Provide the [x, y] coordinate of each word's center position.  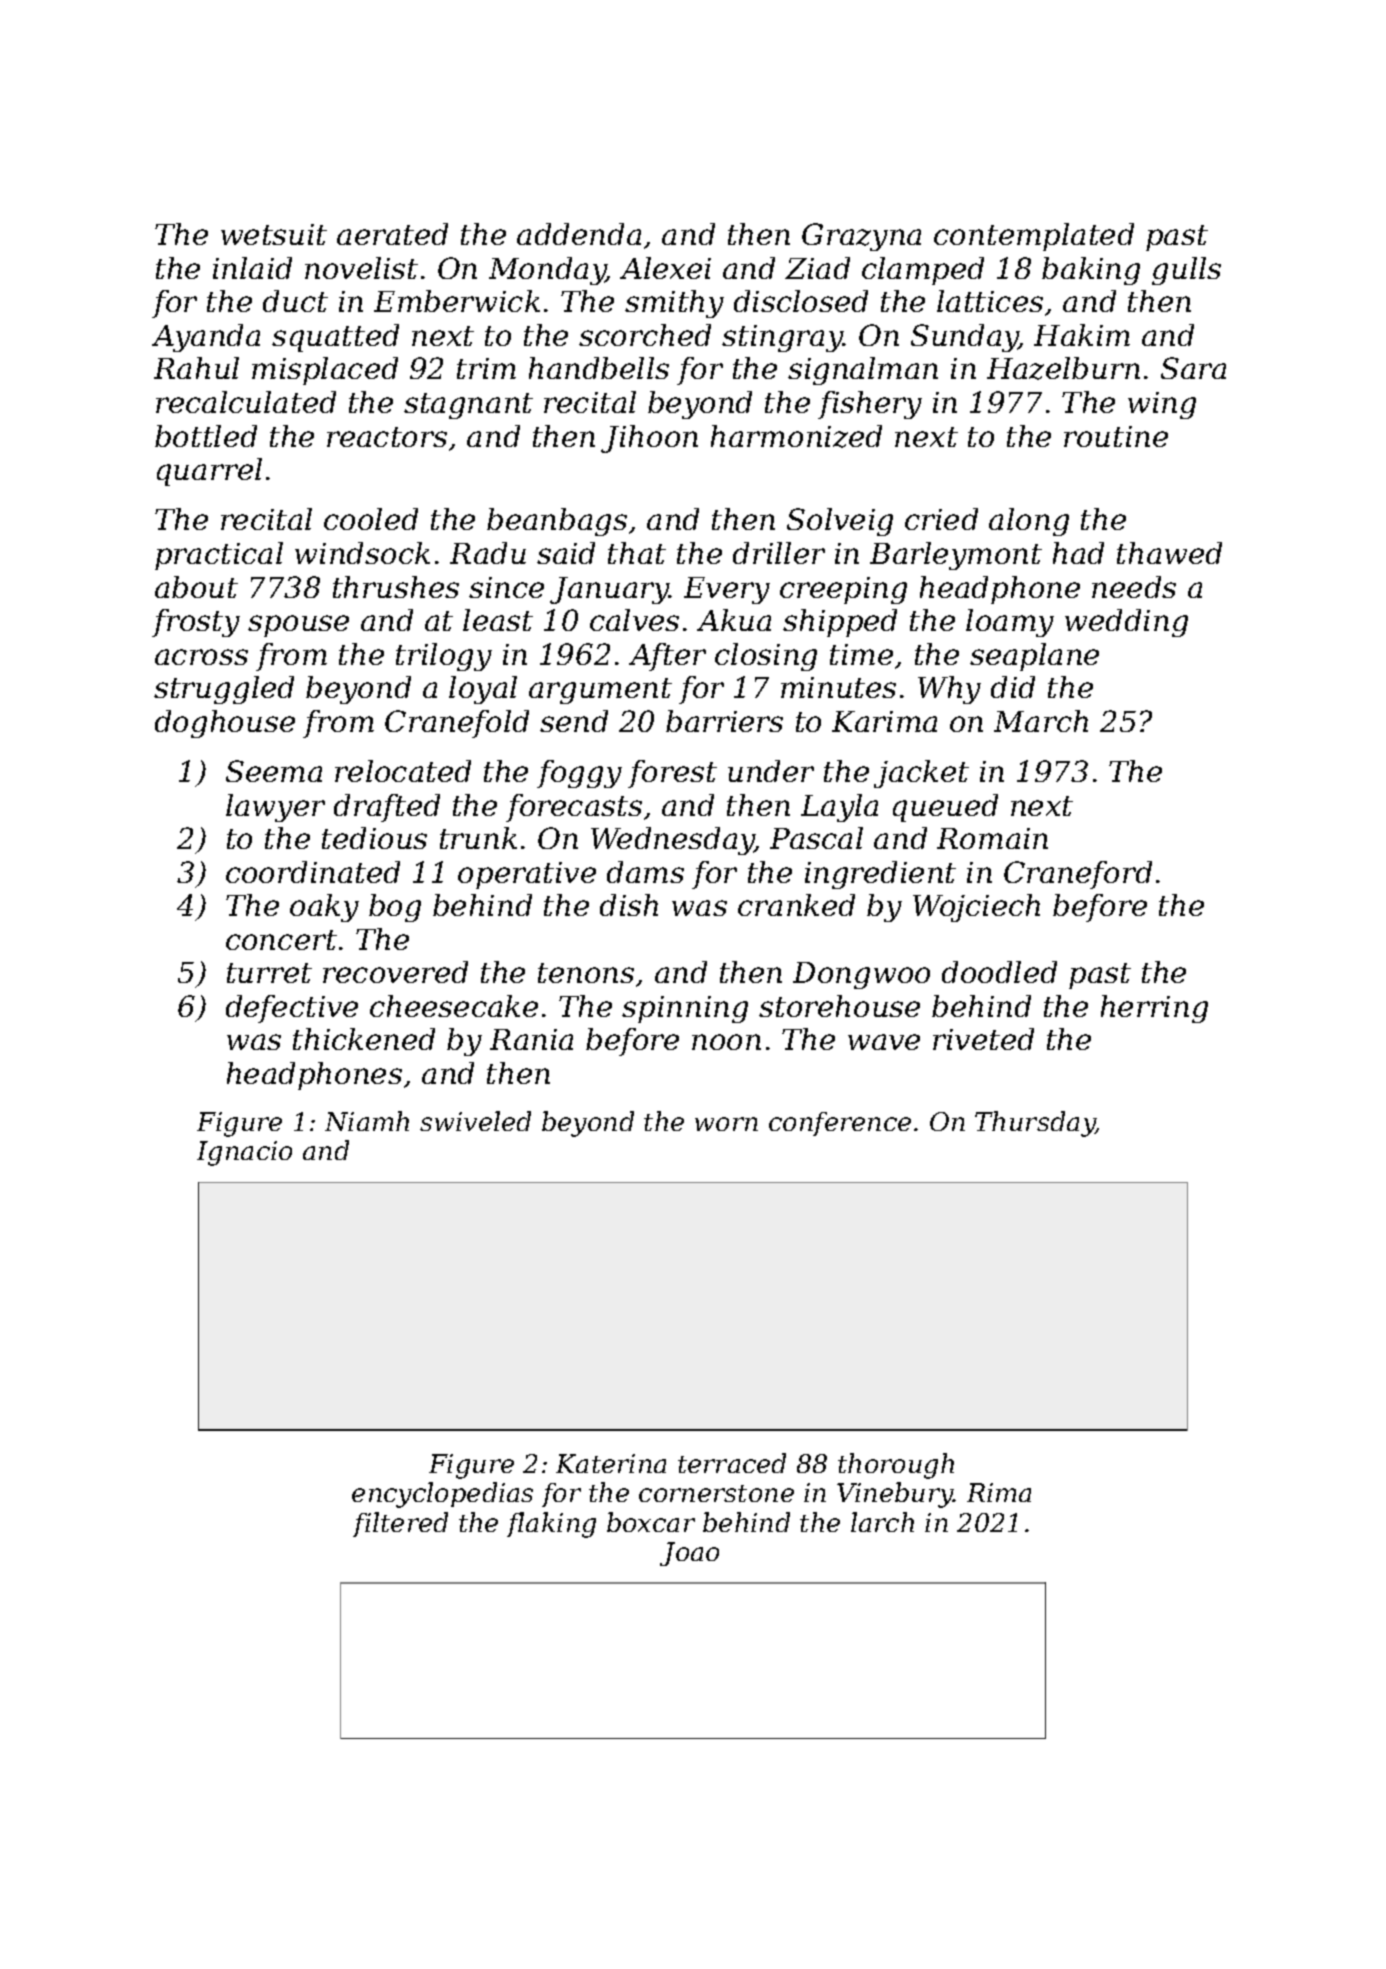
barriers [724, 721]
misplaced [325, 371]
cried [941, 519]
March [1041, 721]
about [196, 587]
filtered [400, 1524]
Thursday [1035, 1124]
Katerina [611, 1463]
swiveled [475, 1121]
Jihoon [649, 439]
